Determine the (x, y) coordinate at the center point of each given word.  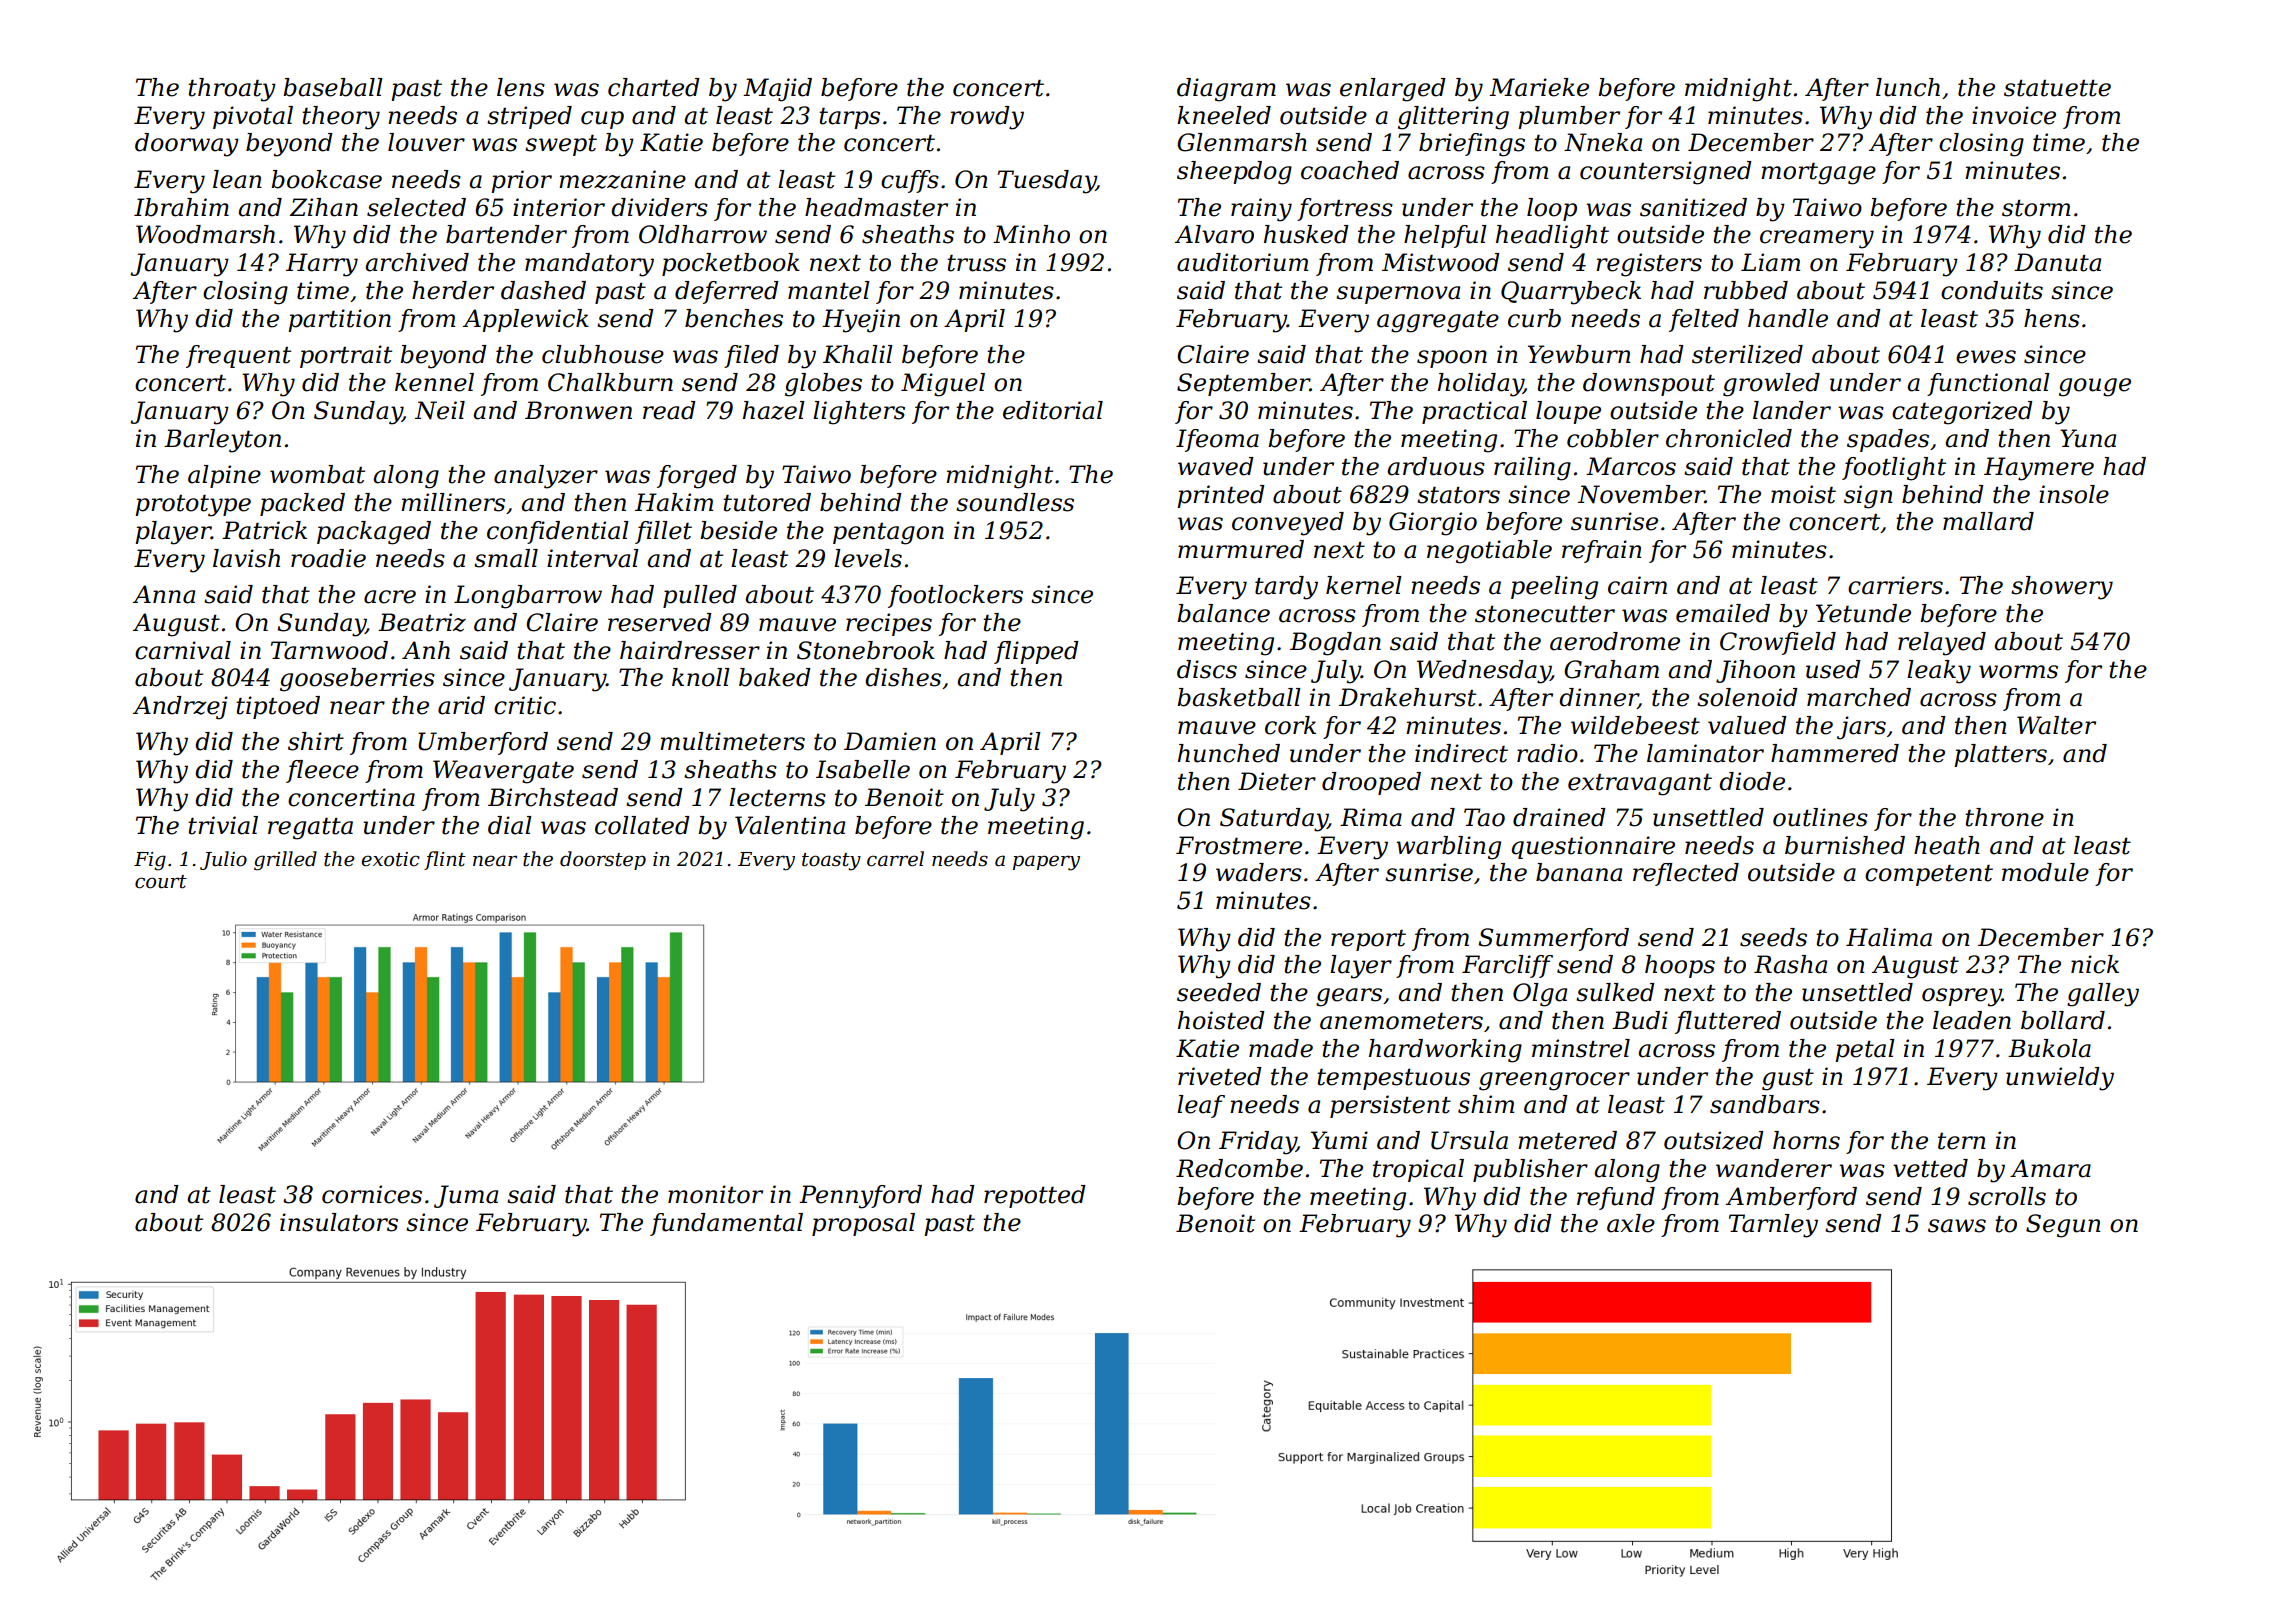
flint (445, 860)
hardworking (1445, 1051)
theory (341, 118)
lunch (1908, 87)
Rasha (1790, 964)
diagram (1226, 90)
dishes (903, 677)
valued (1747, 725)
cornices (372, 1194)
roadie (328, 558)
